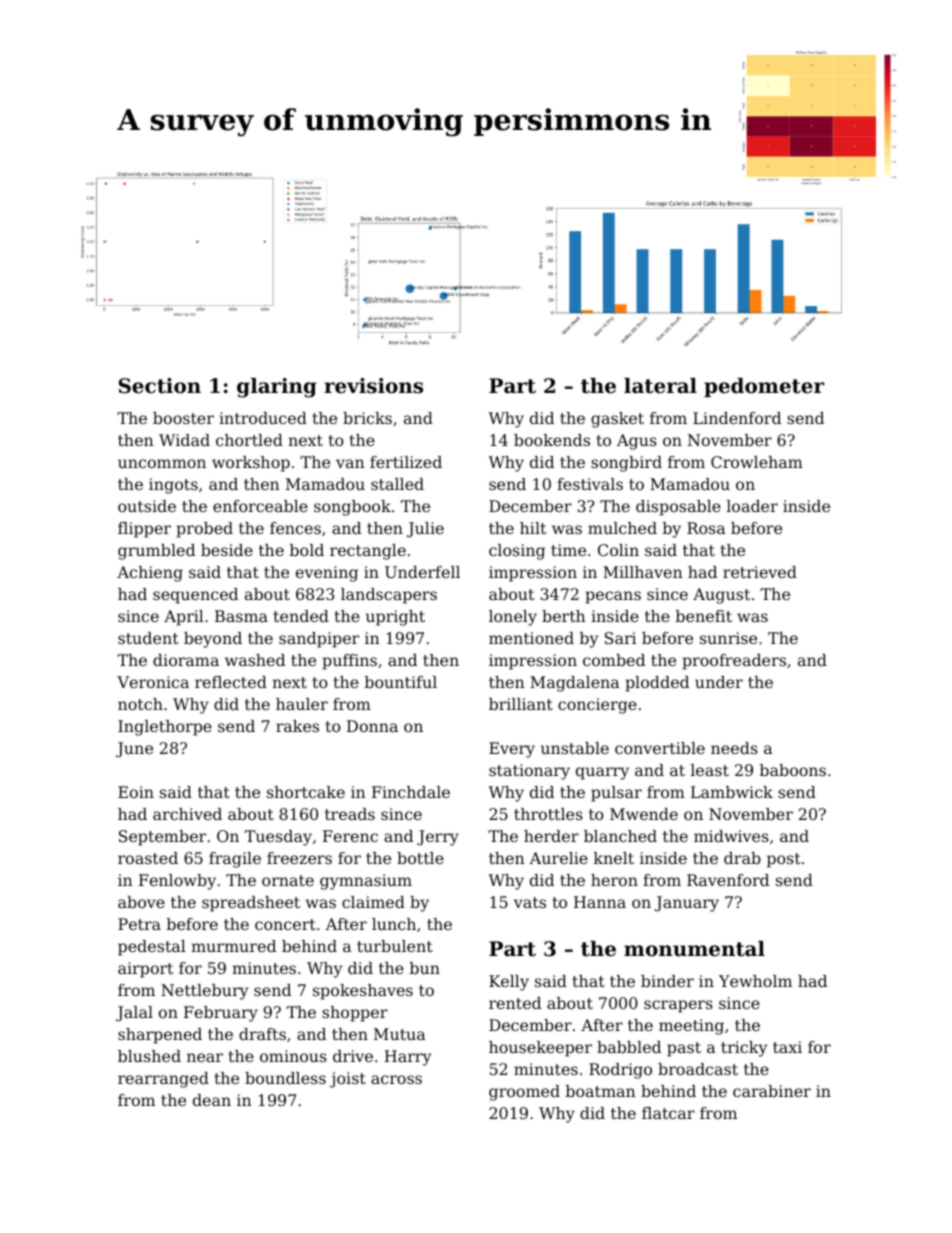 This screenshot has width=952, height=1233. Describe the element at coordinates (728, 638) in the screenshot. I see `sunrise` at that location.
